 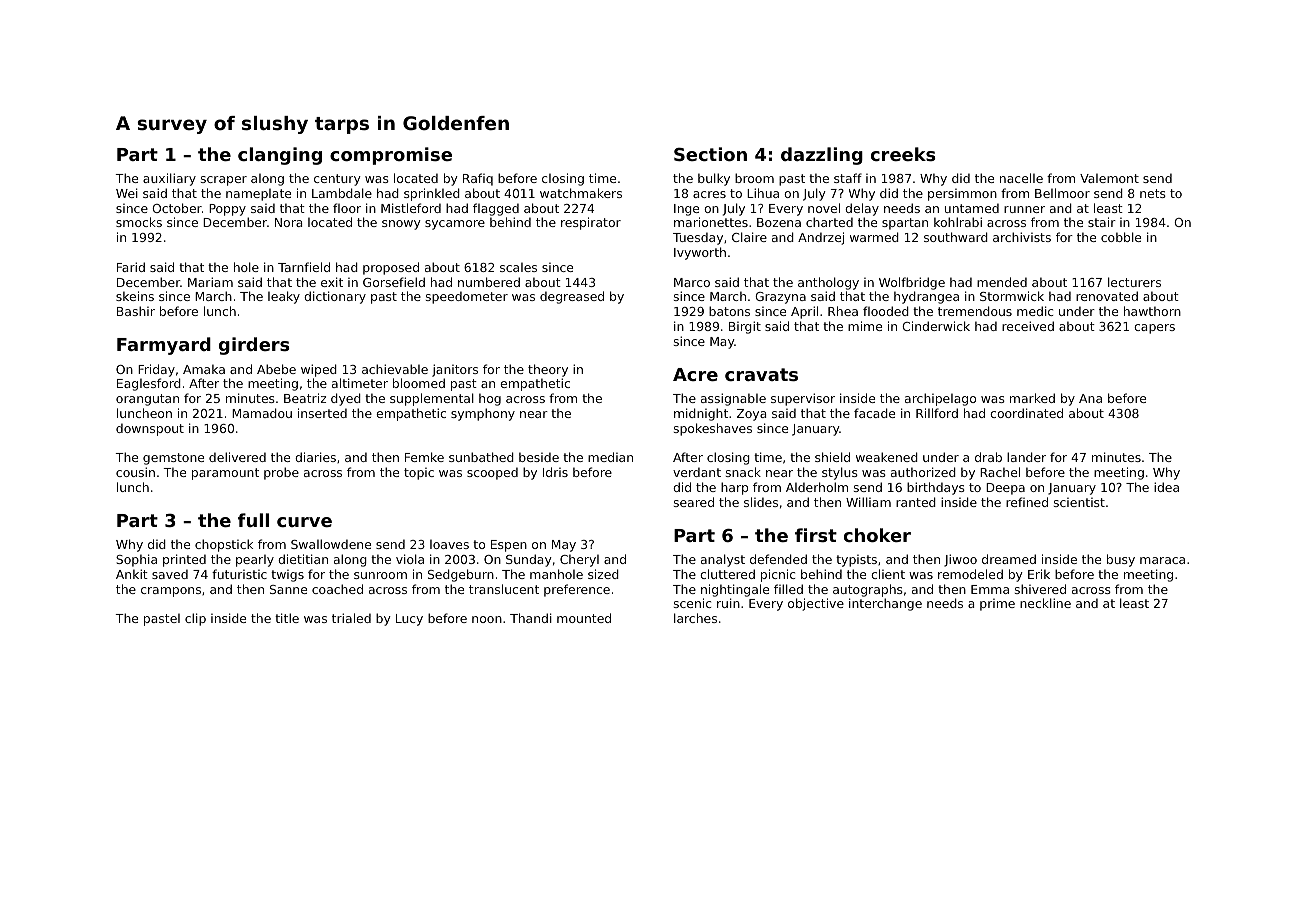 I want to click on sunroom, so click(x=380, y=575).
